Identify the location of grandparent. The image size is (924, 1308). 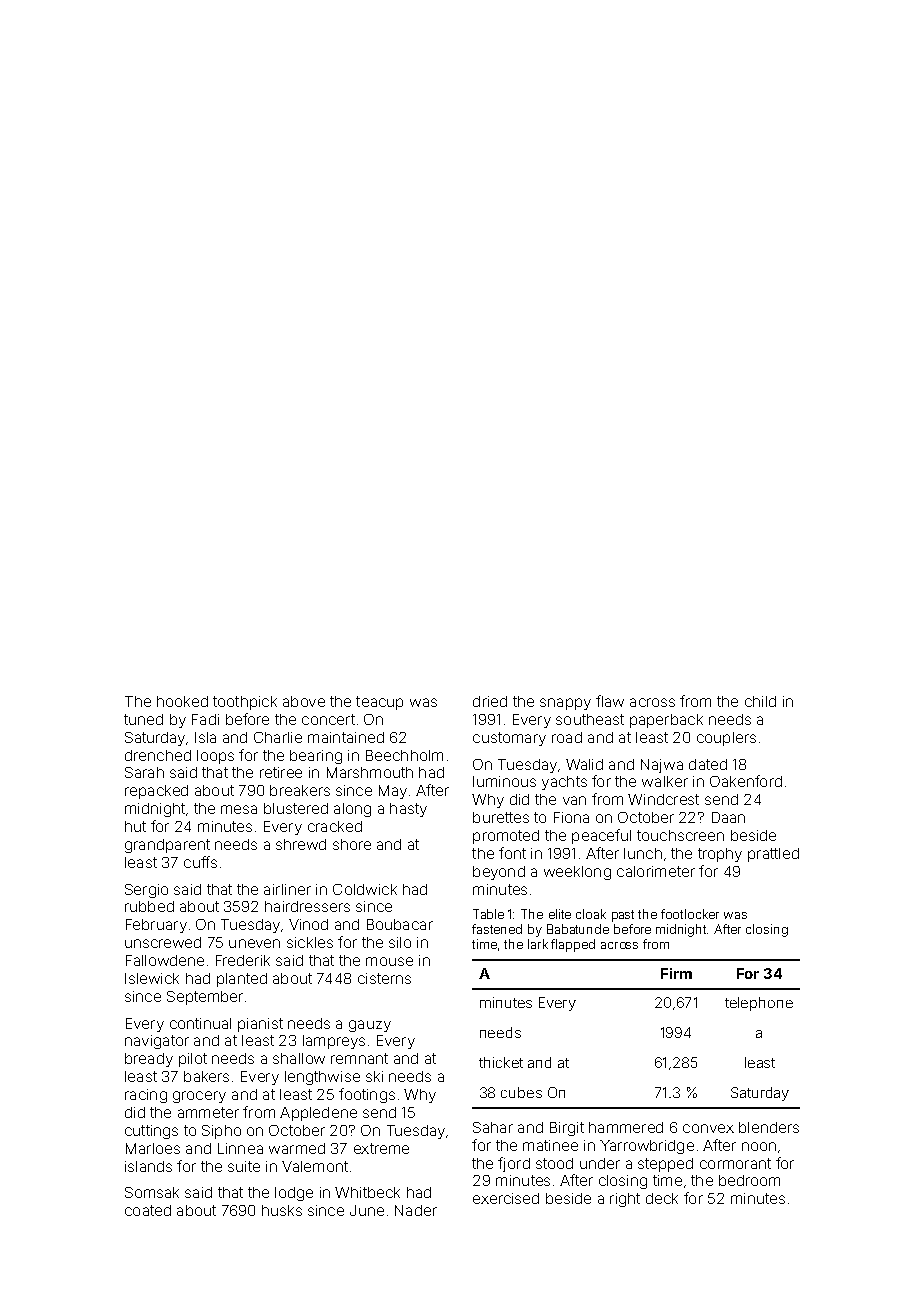
(167, 846).
